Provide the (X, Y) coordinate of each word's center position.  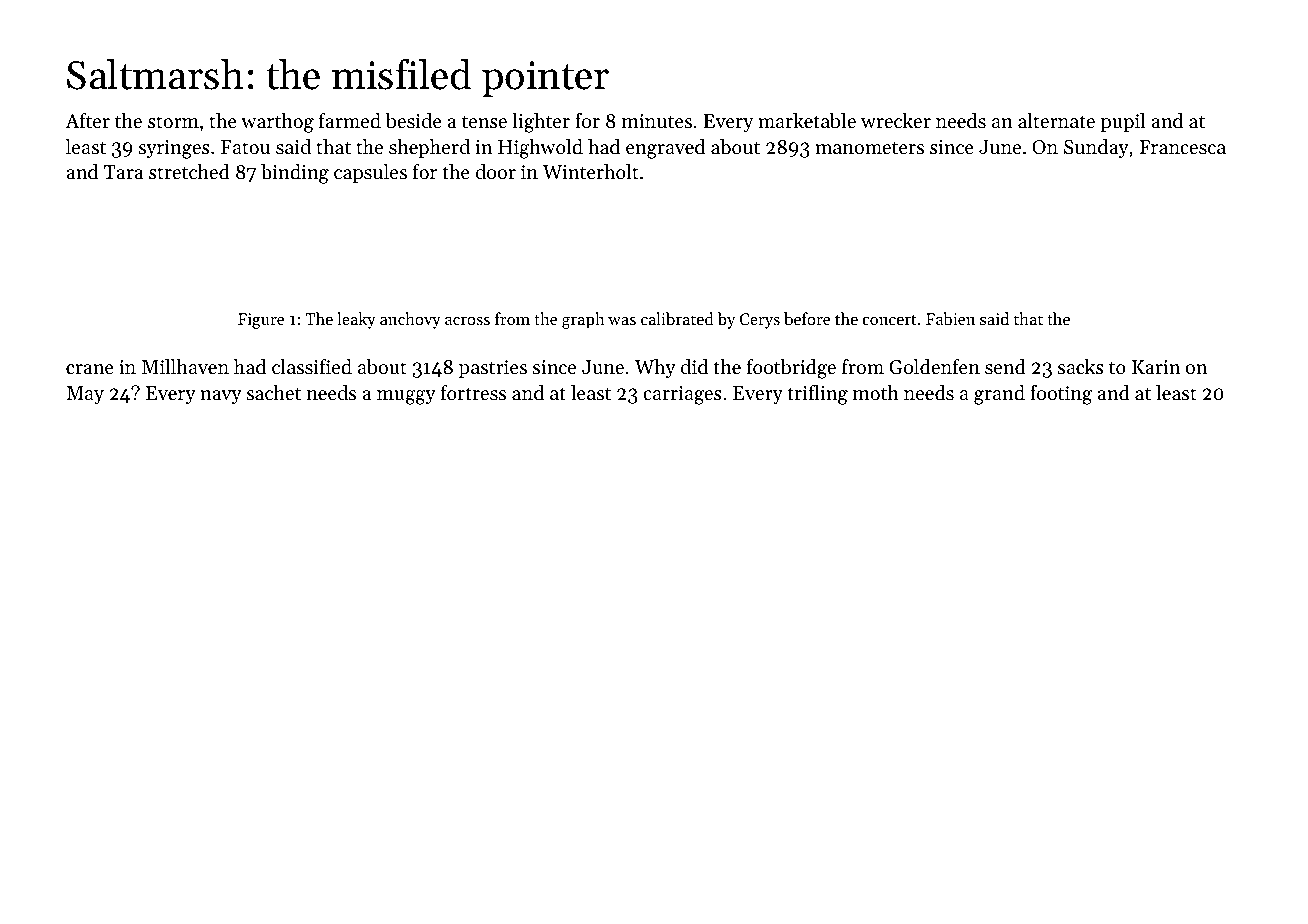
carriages (682, 395)
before (807, 318)
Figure (261, 321)
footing (1061, 395)
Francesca (1182, 147)
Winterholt (591, 172)
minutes (657, 121)
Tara (123, 172)
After (87, 121)
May (85, 395)
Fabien (950, 318)
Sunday (1096, 149)
